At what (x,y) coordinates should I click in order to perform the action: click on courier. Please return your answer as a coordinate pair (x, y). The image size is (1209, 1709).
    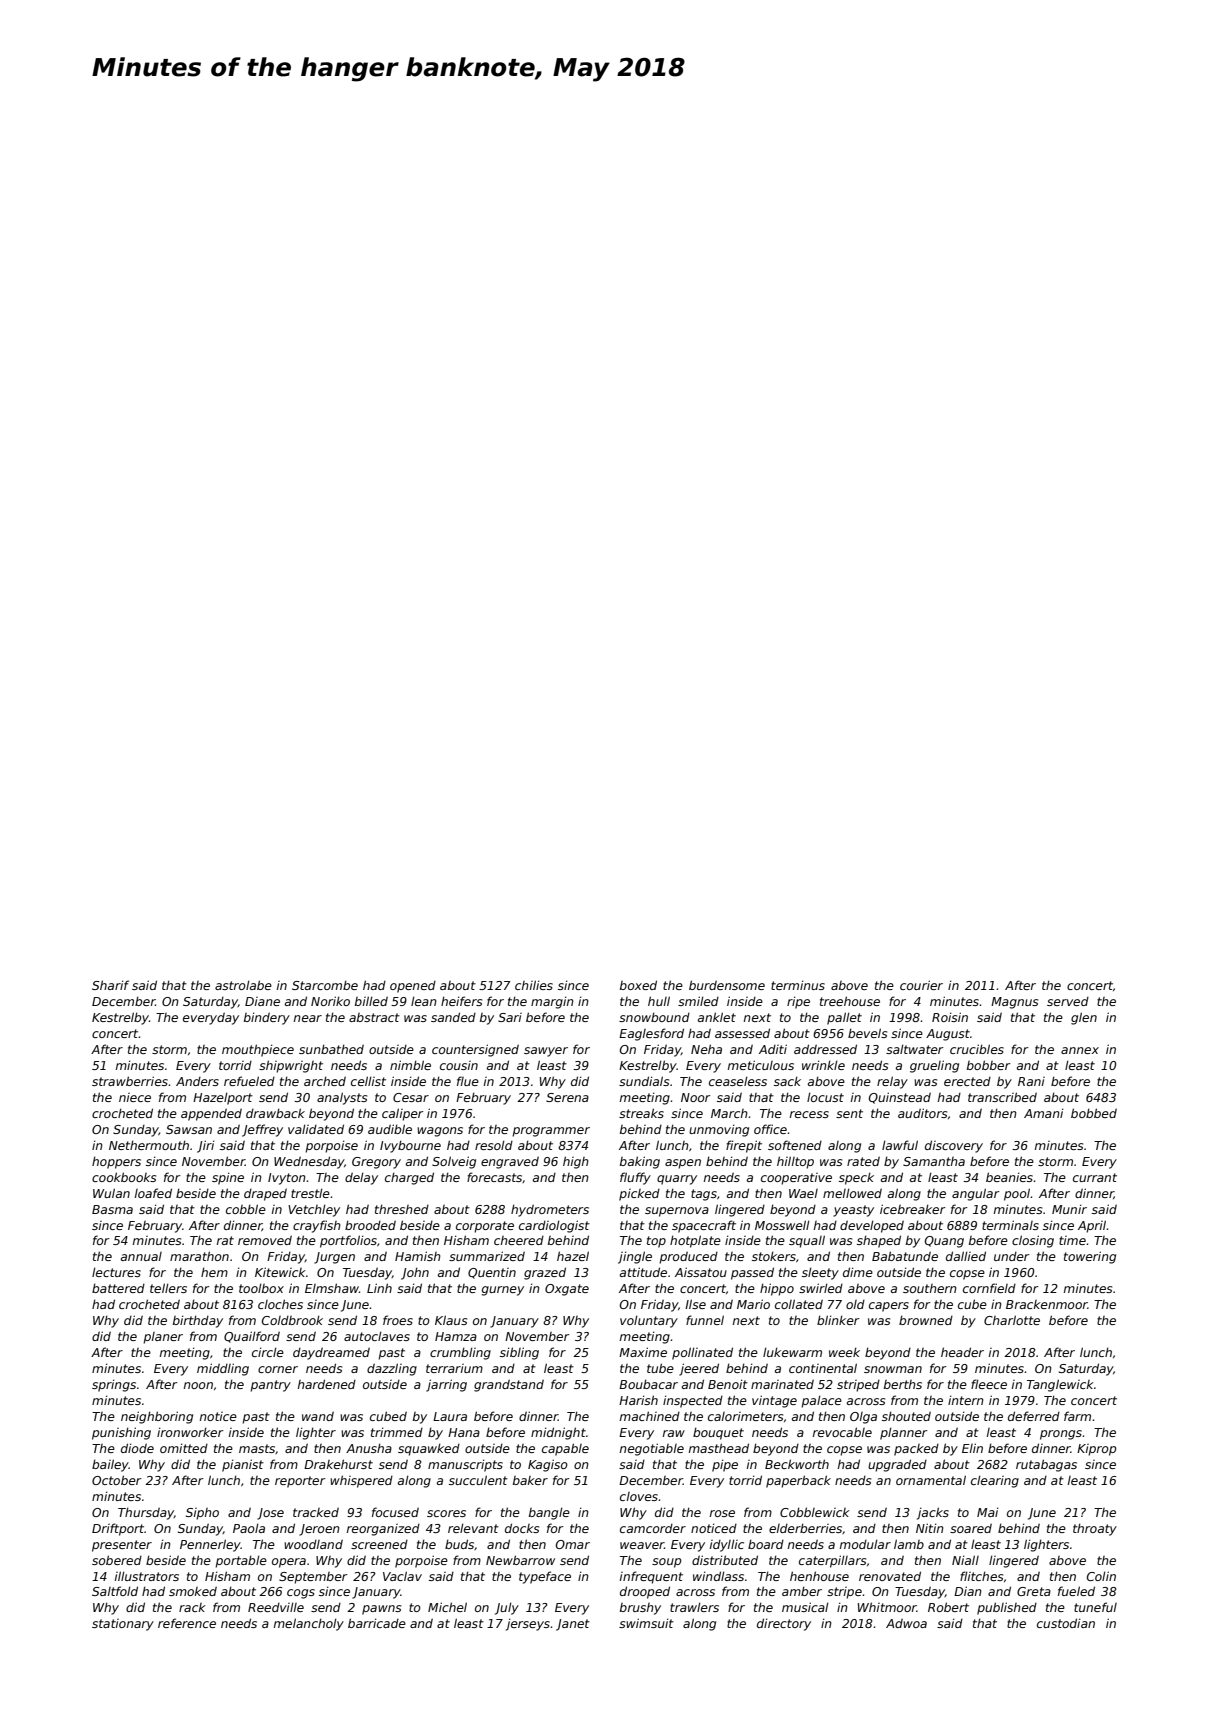
    Looking at the image, I should click on (921, 985).
